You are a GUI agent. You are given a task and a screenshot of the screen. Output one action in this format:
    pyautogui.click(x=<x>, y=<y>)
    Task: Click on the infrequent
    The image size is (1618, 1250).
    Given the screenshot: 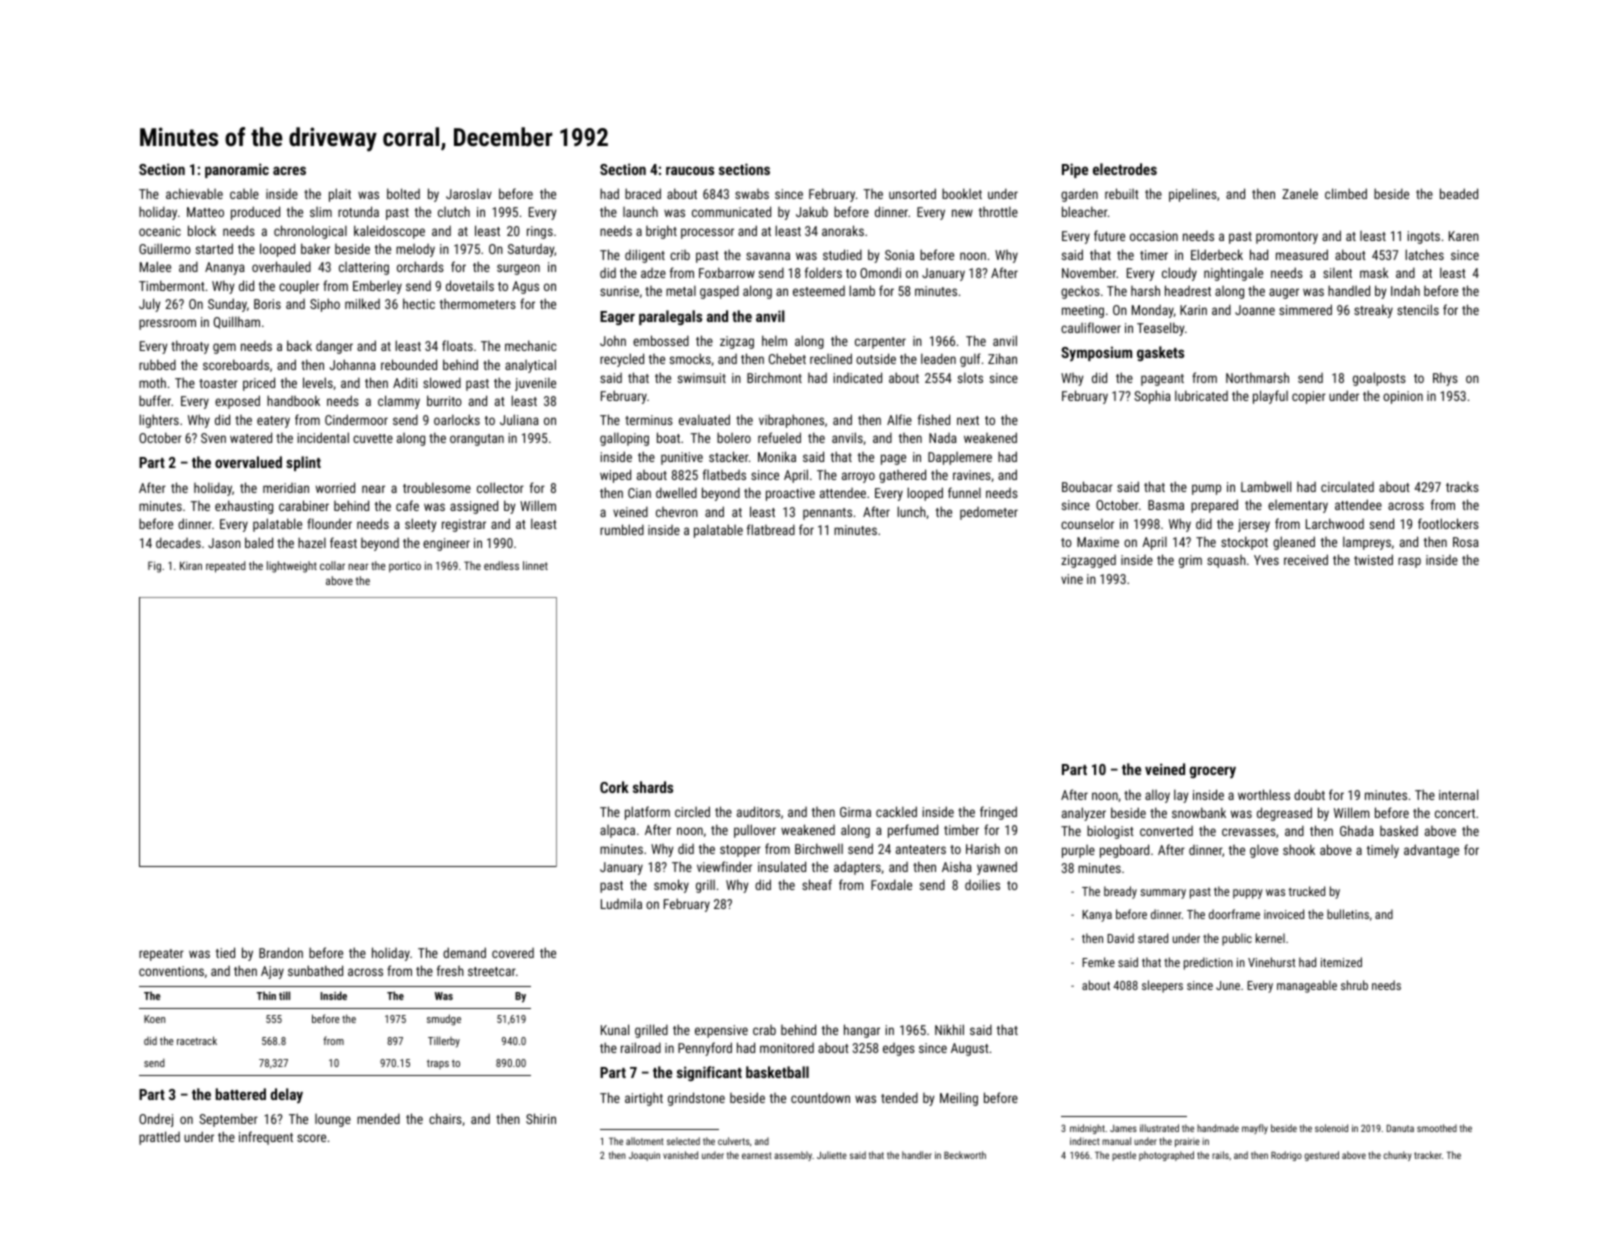 What is the action you would take?
    pyautogui.click(x=266, y=1138)
